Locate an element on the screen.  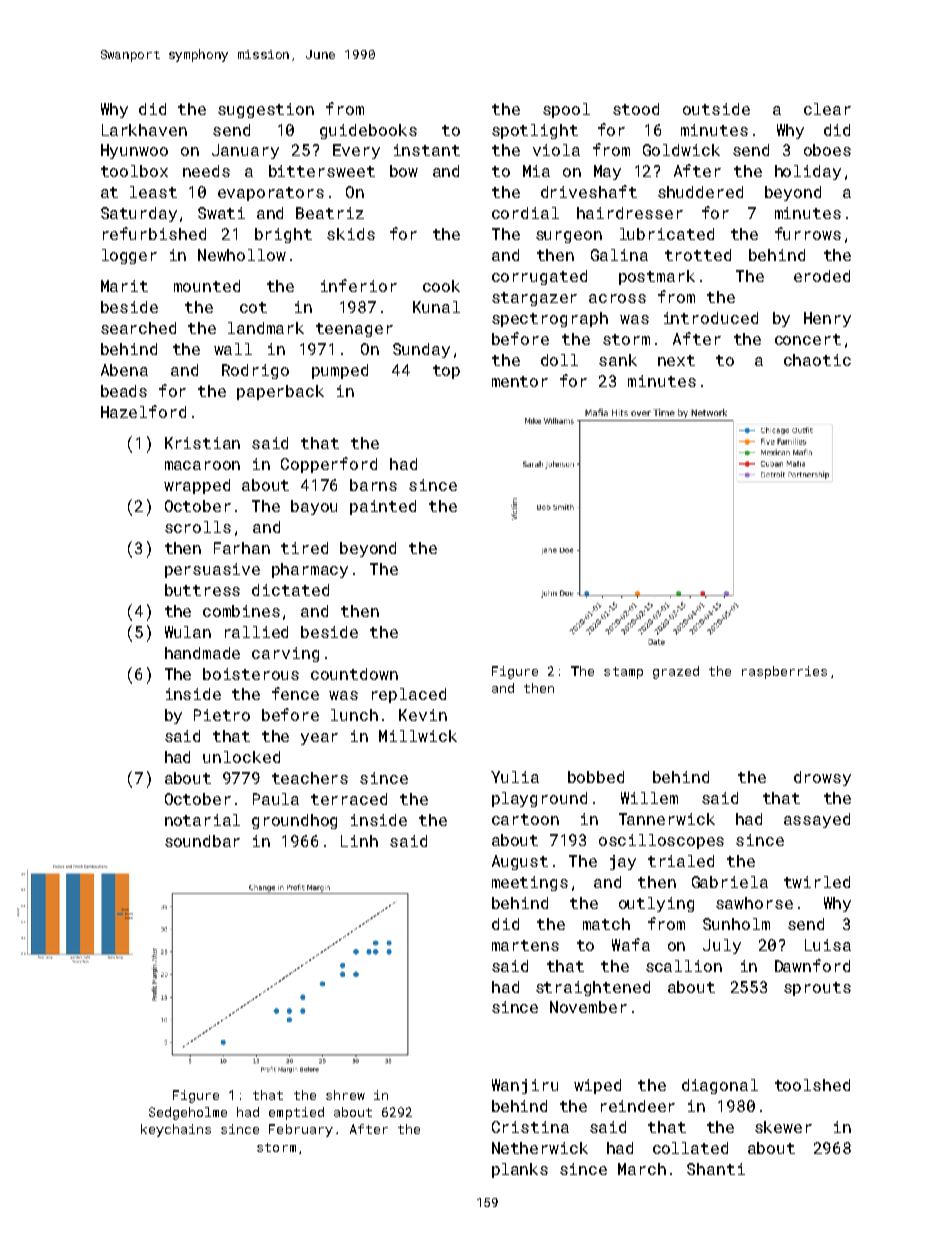
scallion is located at coordinates (684, 966).
